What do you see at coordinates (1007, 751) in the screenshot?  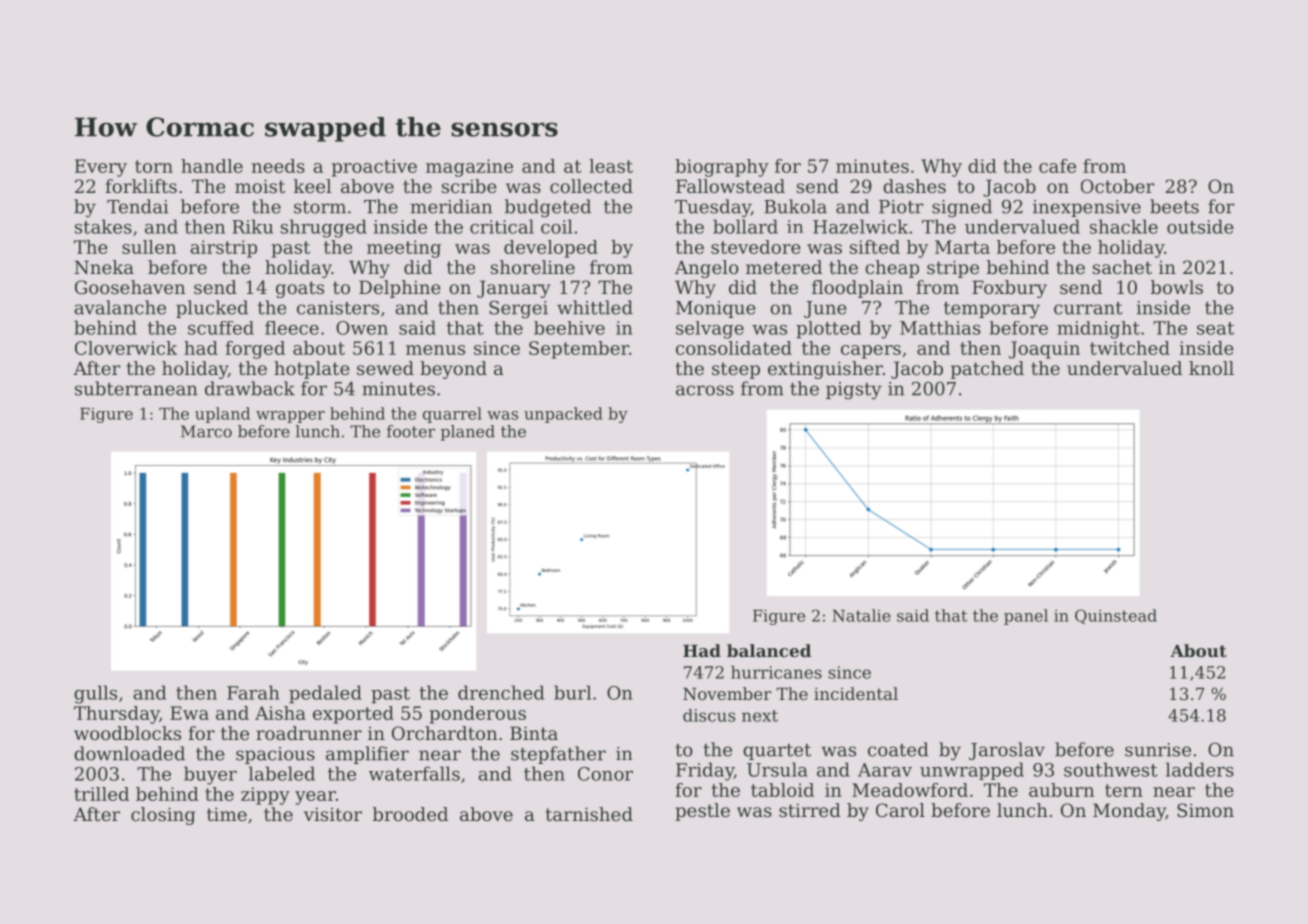 I see `Jaroslav` at bounding box center [1007, 751].
